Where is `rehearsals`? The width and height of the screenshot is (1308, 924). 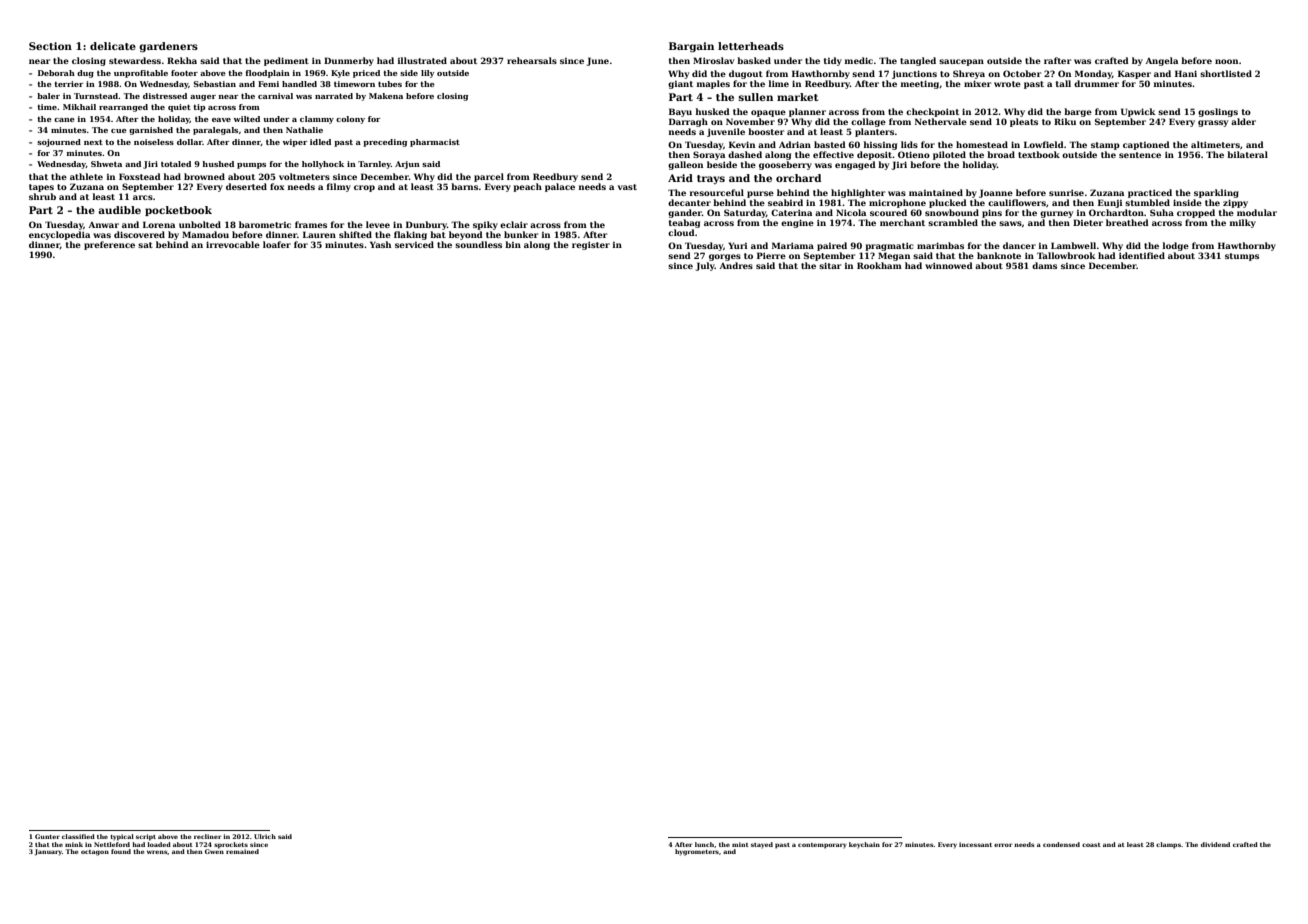
rehearsals is located at coordinates (532, 60).
